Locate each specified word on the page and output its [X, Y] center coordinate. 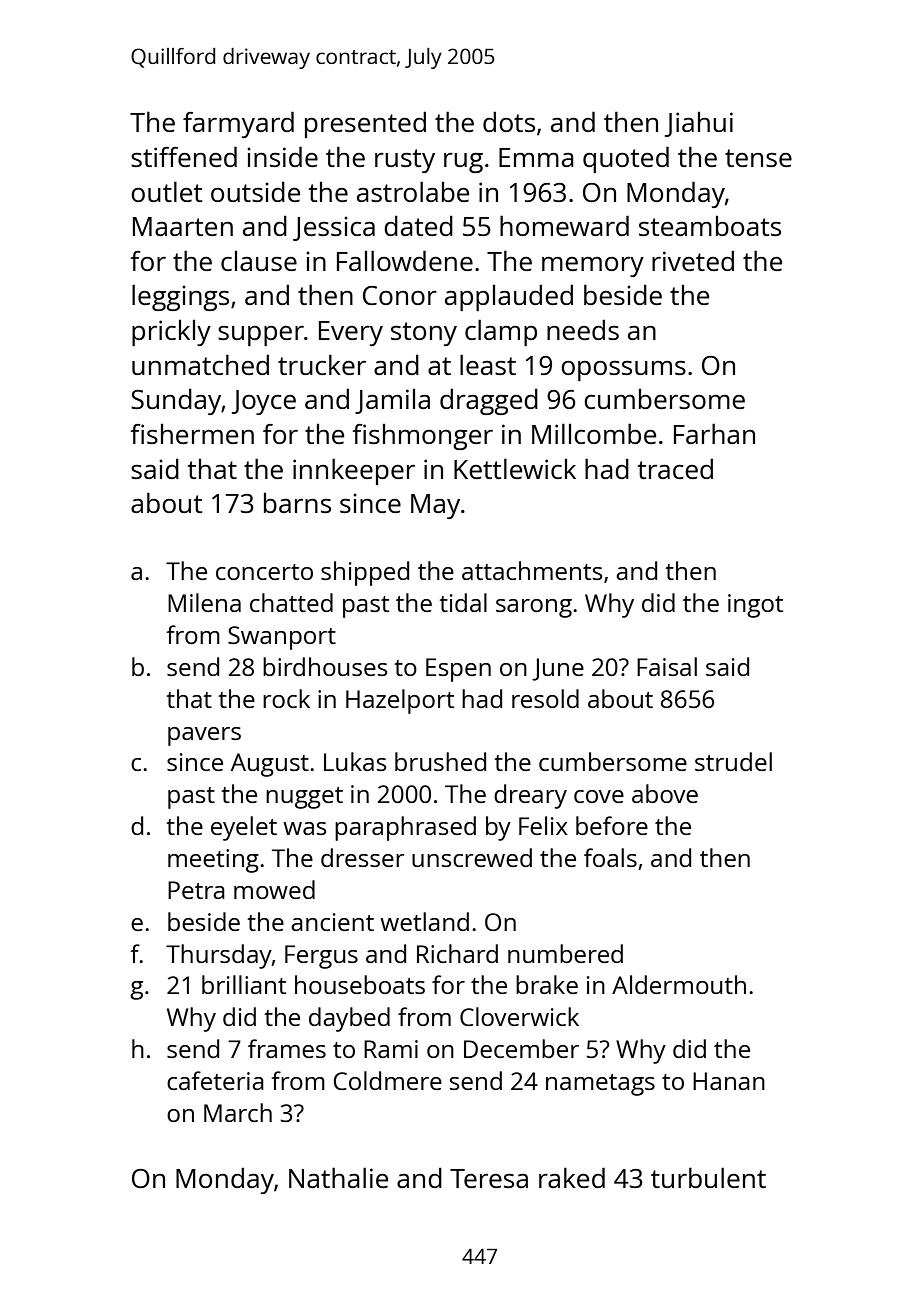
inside [282, 156]
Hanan [729, 1081]
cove [599, 796]
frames [287, 1048]
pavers [204, 736]
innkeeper [354, 471]
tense [758, 158]
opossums [623, 370]
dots [509, 121]
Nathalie [338, 1177]
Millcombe [594, 433]
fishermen [192, 434]
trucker [322, 364]
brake [547, 984]
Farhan [714, 433]
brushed [440, 761]
